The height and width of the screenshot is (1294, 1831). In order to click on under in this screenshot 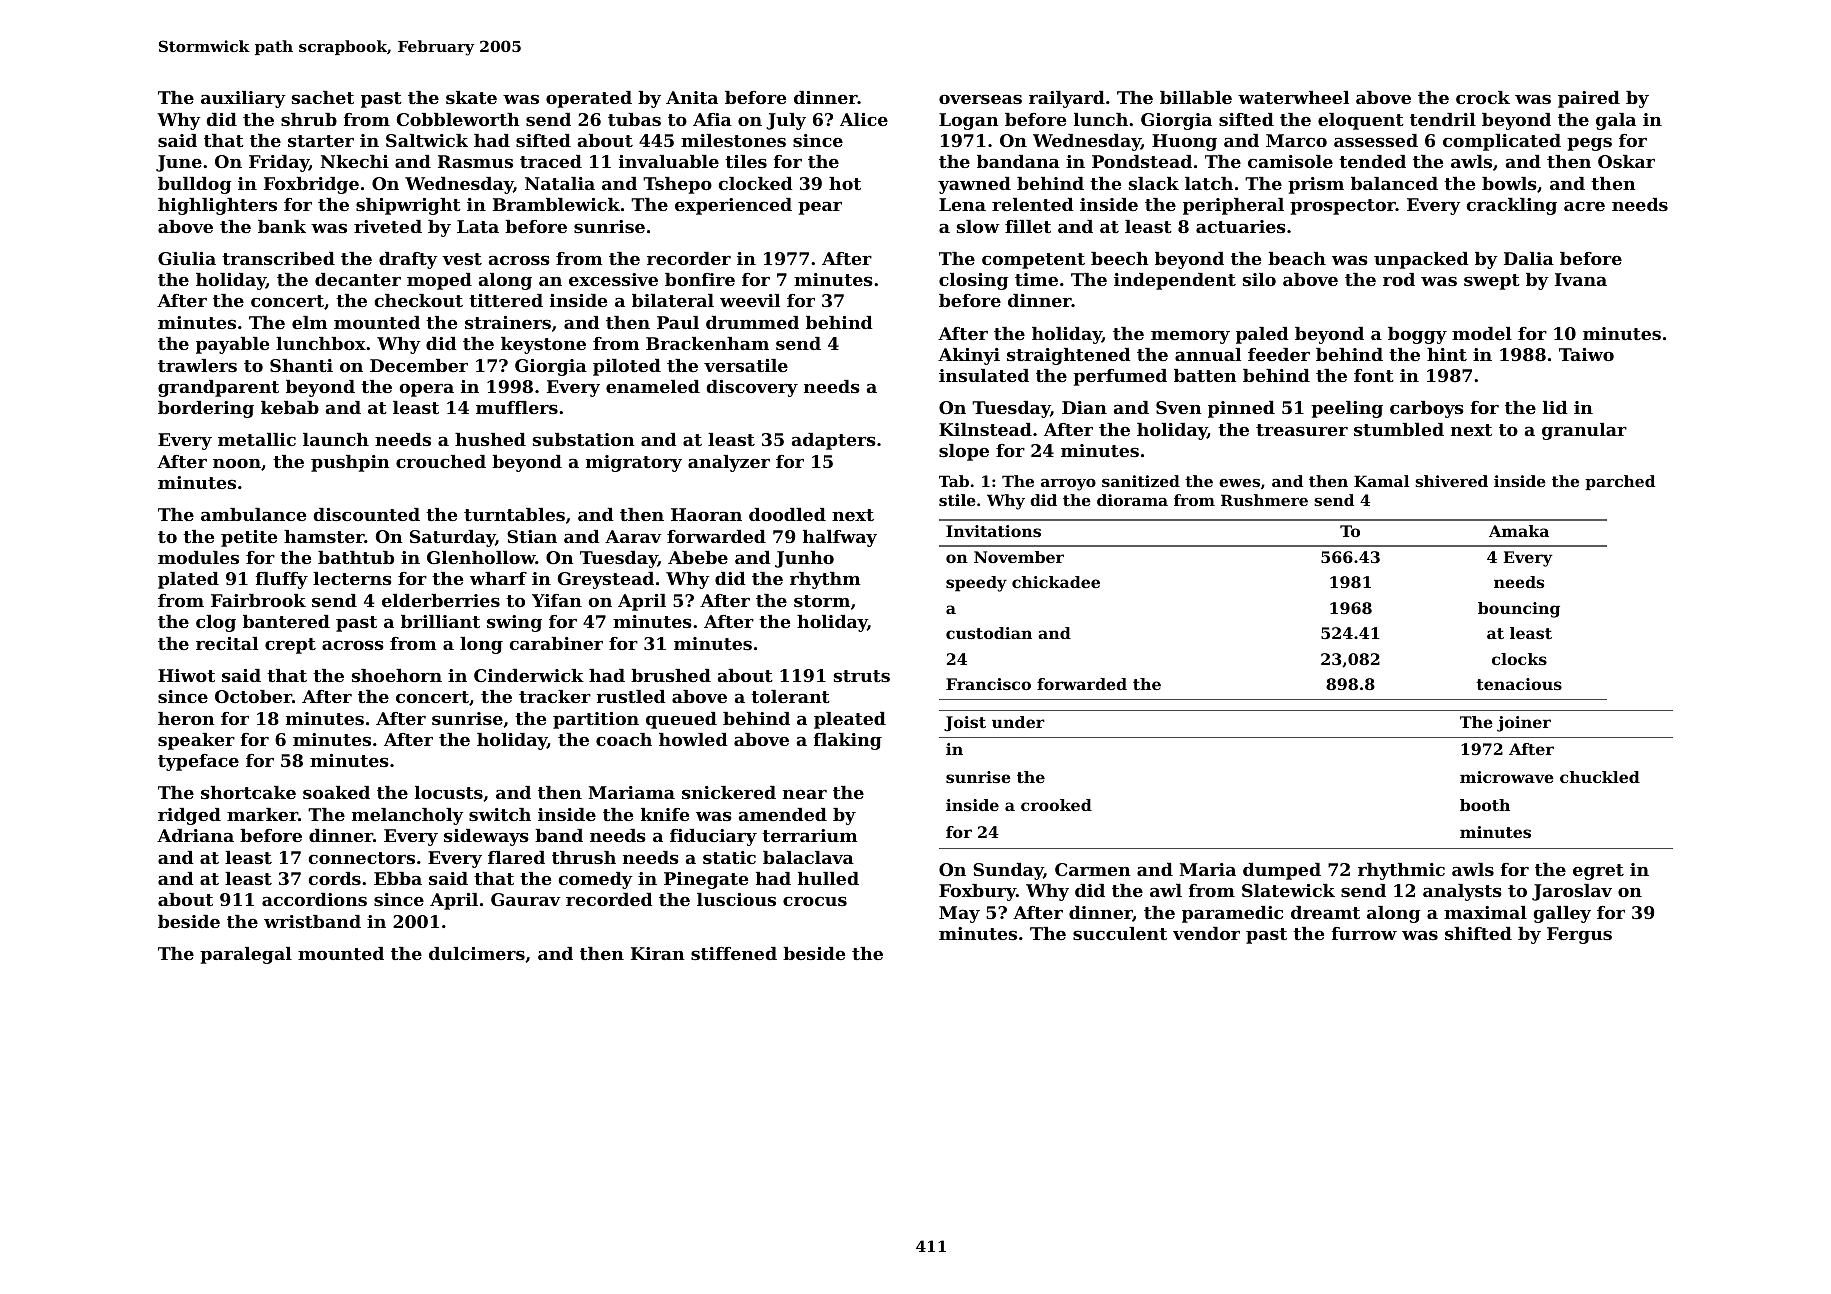, I will do `click(1018, 722)`.
